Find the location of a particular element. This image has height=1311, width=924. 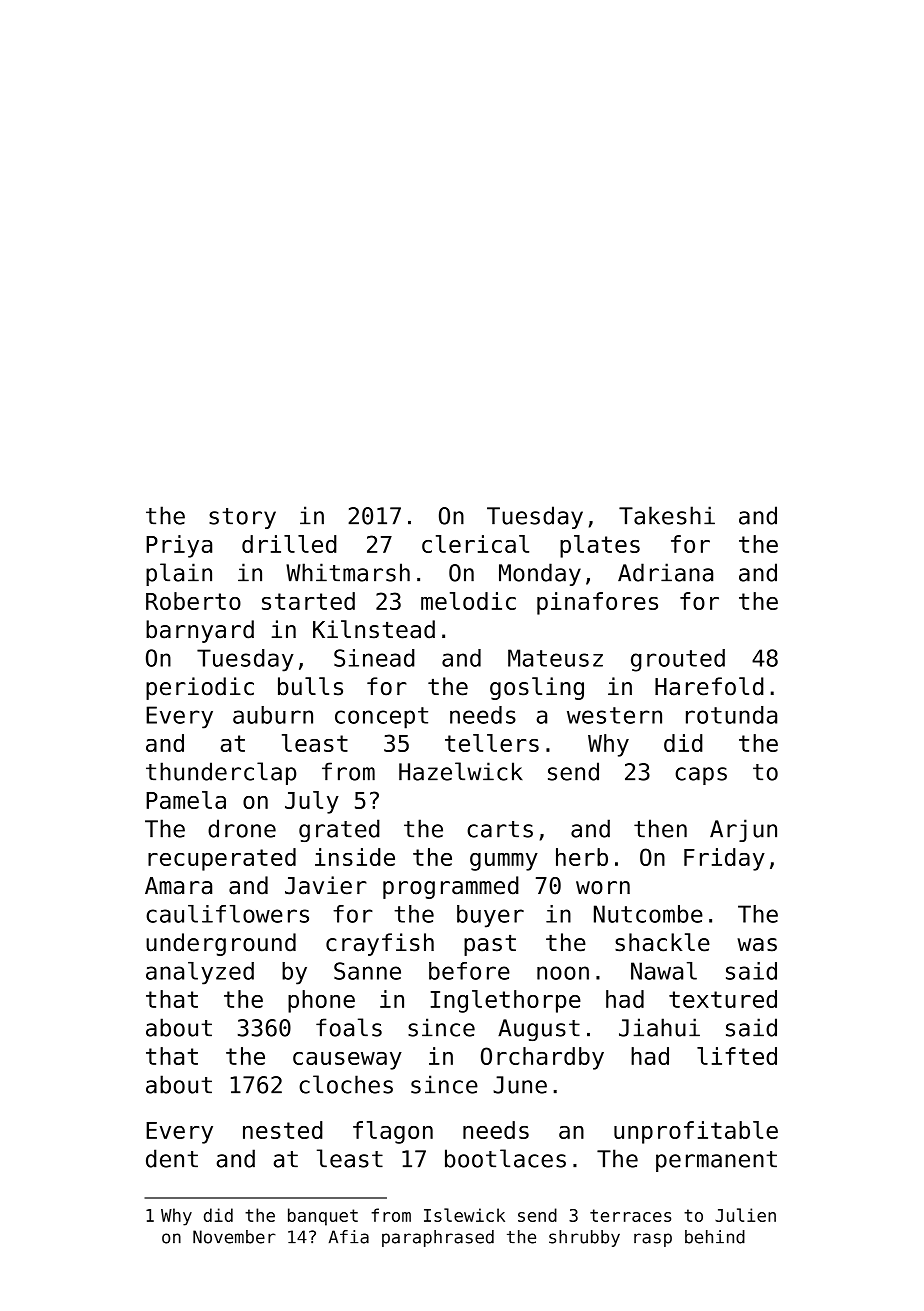

behind is located at coordinates (715, 1237).
